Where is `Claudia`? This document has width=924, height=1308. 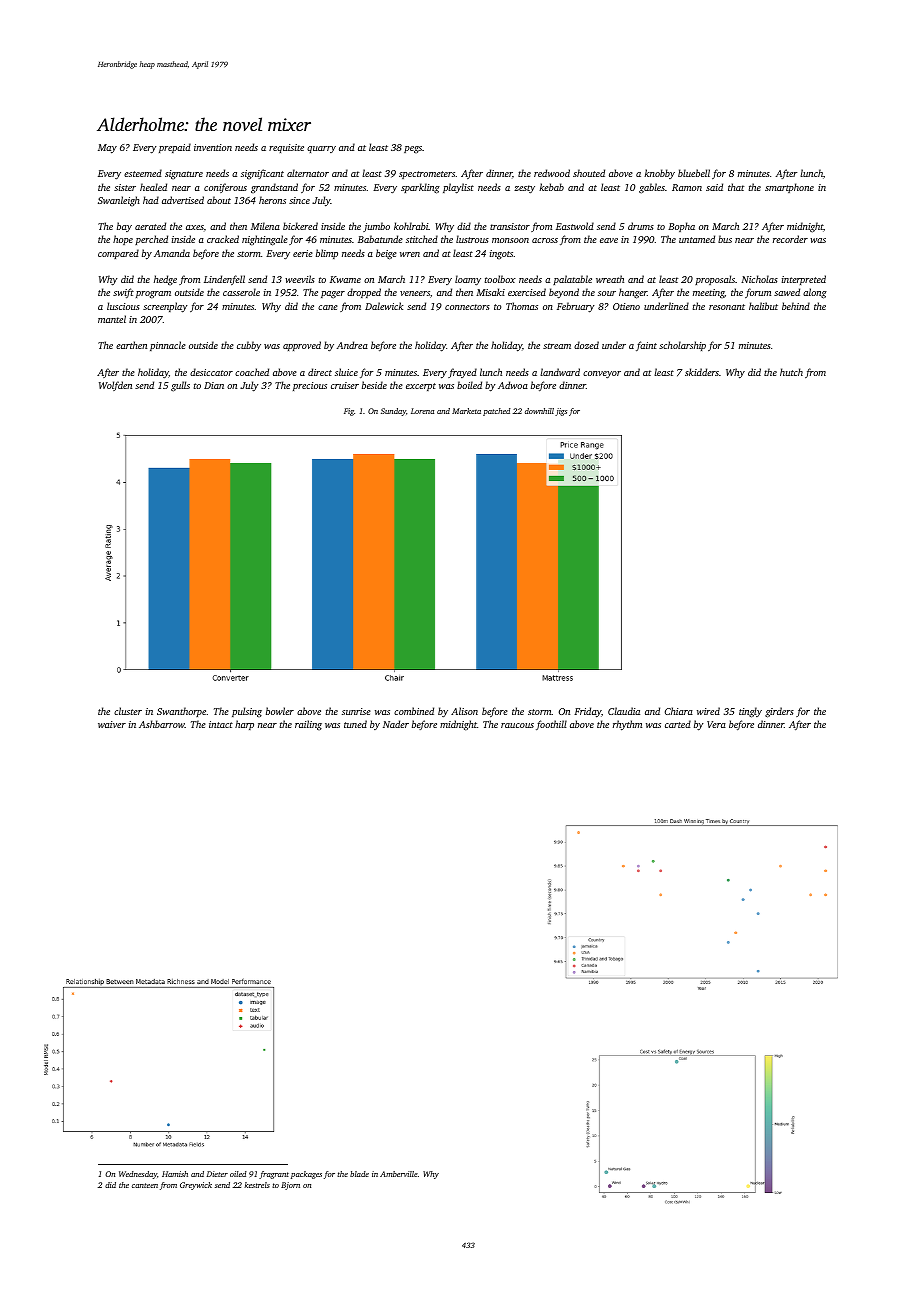 Claudia is located at coordinates (624, 711).
